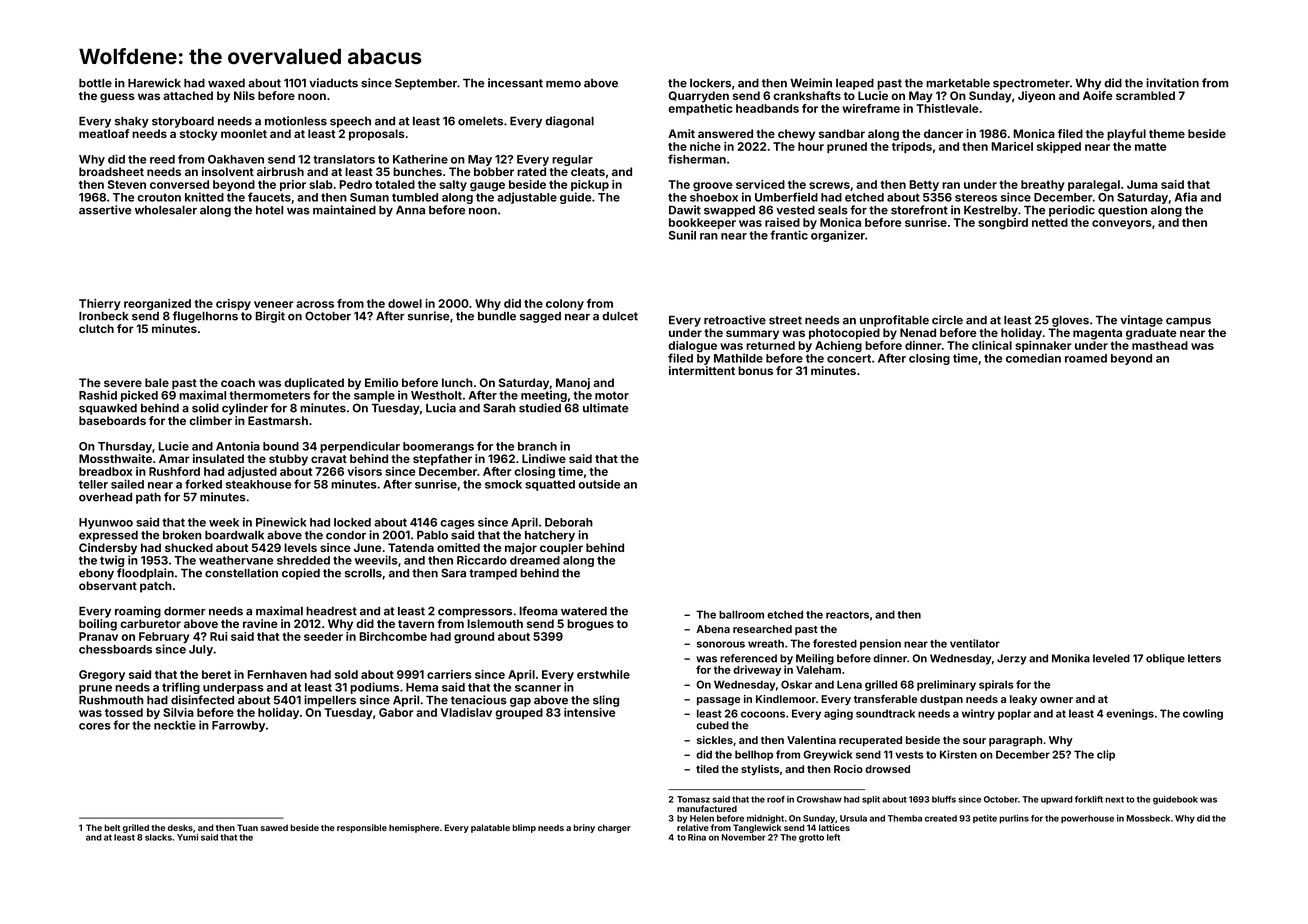 The image size is (1308, 924). What do you see at coordinates (95, 726) in the document?
I see `cores` at bounding box center [95, 726].
